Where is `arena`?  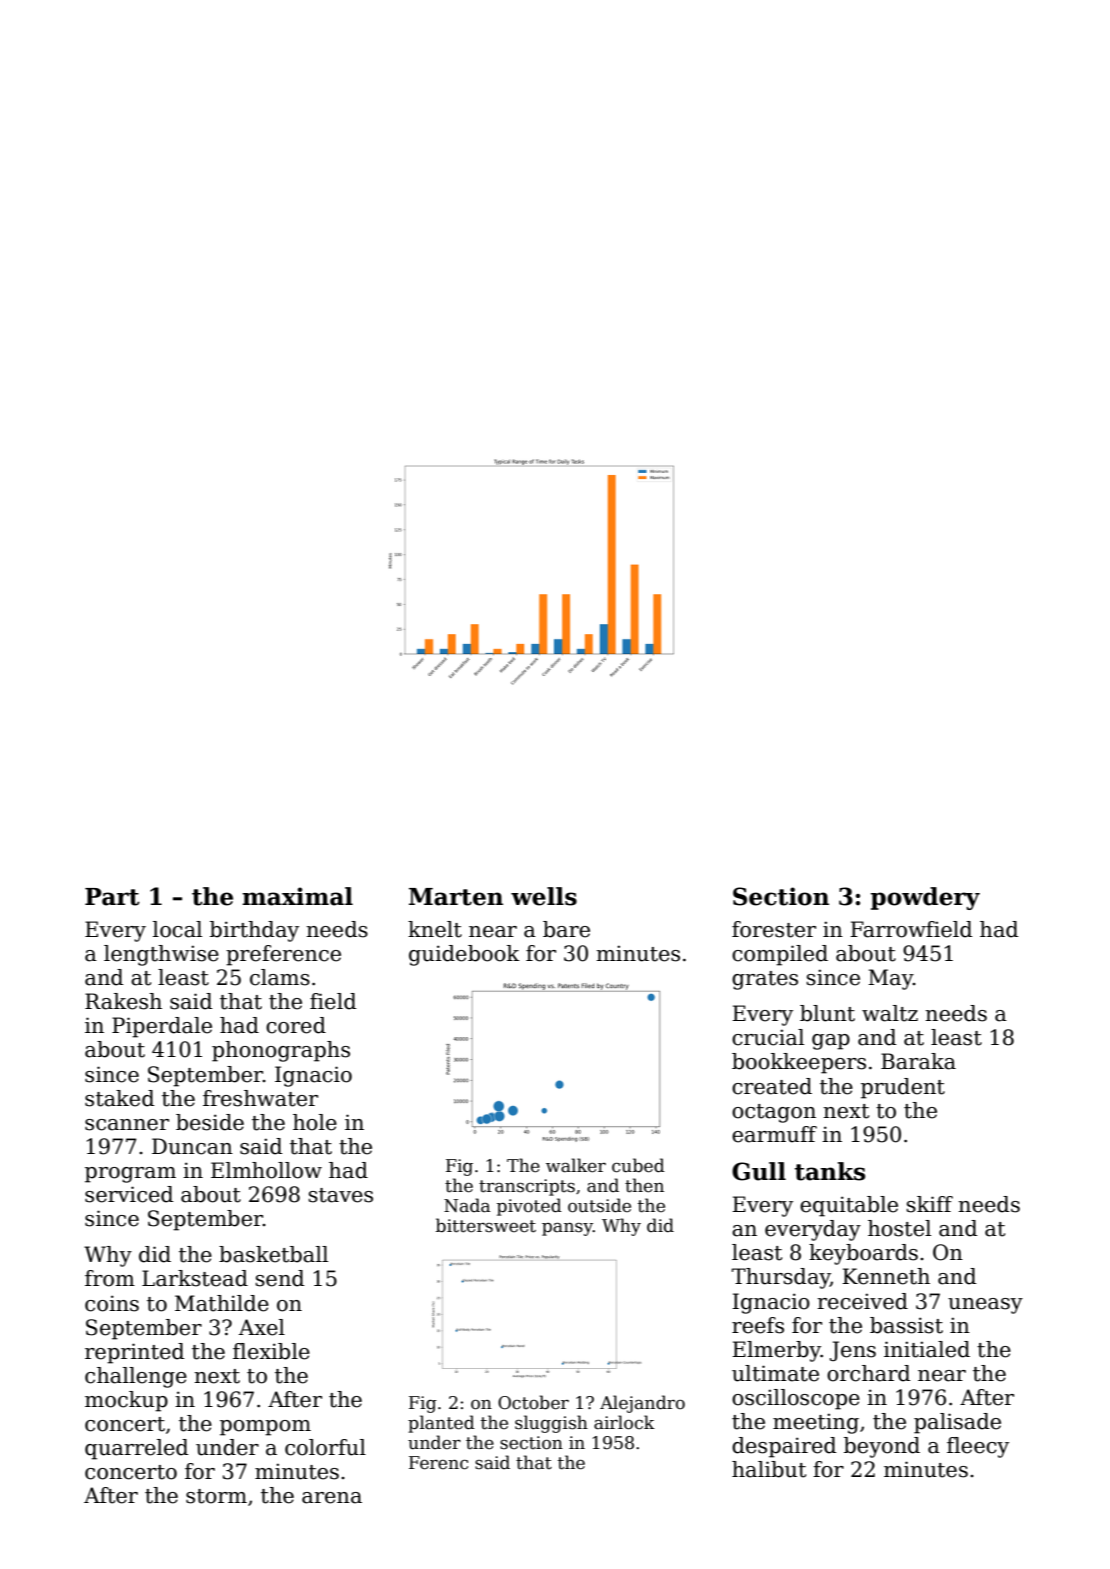
arena is located at coordinates (332, 1498).
